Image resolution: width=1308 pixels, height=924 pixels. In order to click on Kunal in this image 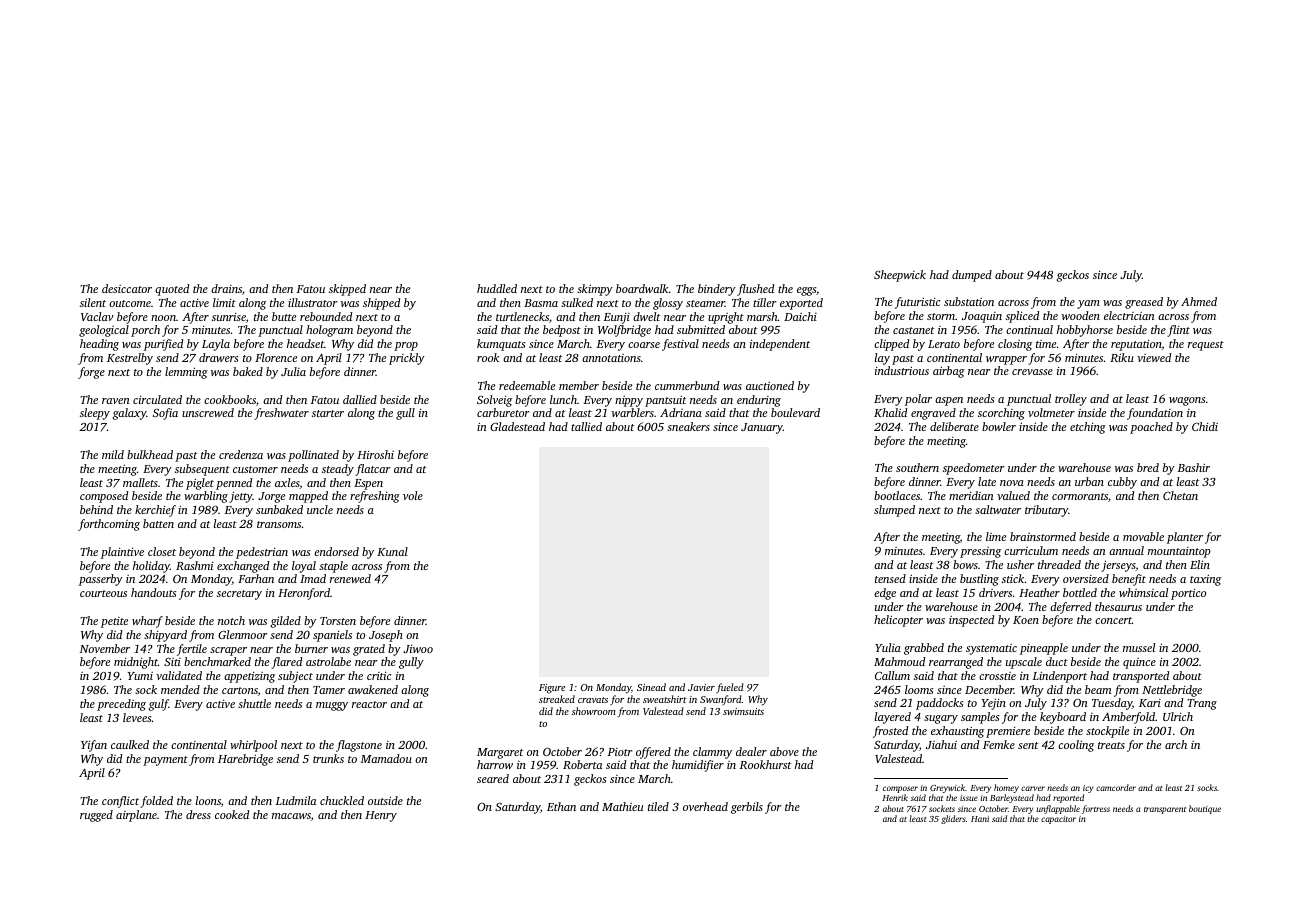, I will do `click(392, 551)`.
